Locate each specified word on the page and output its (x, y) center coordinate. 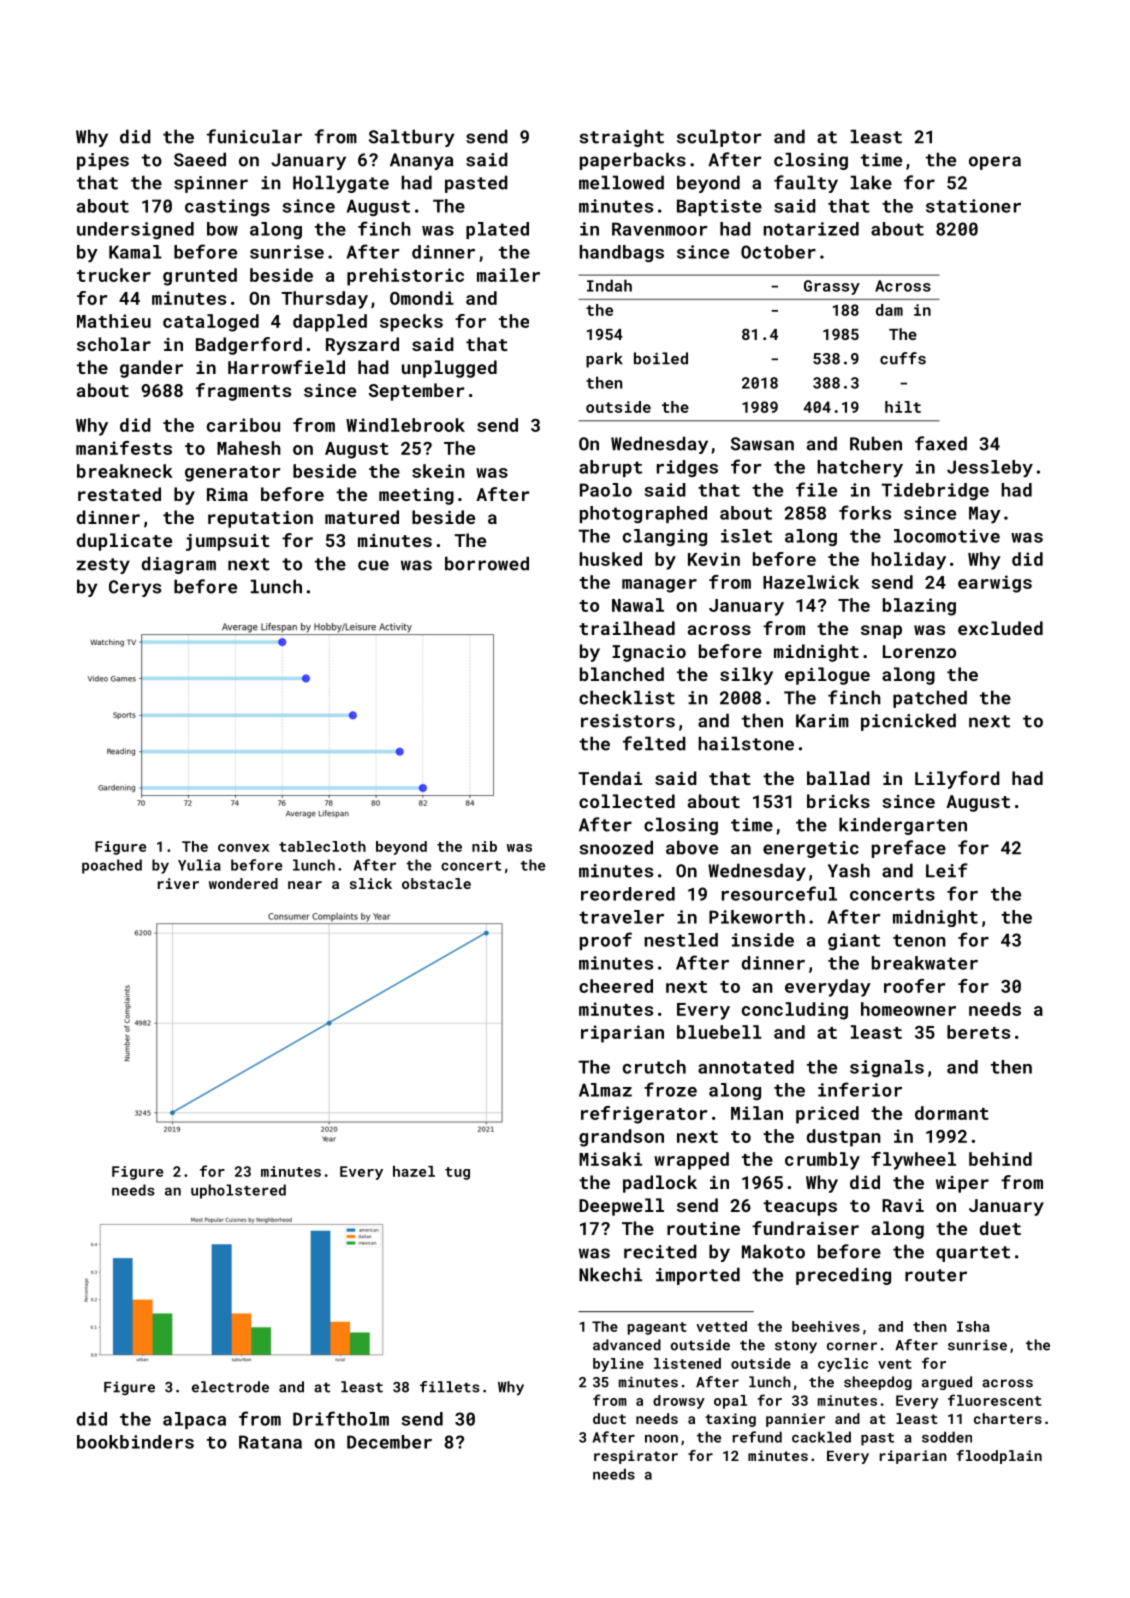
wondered (243, 883)
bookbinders (135, 1442)
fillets (450, 1387)
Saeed (200, 159)
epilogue (827, 676)
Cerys (135, 588)
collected (627, 801)
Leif (947, 870)
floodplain (999, 1457)
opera (995, 163)
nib (484, 846)
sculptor (719, 138)
